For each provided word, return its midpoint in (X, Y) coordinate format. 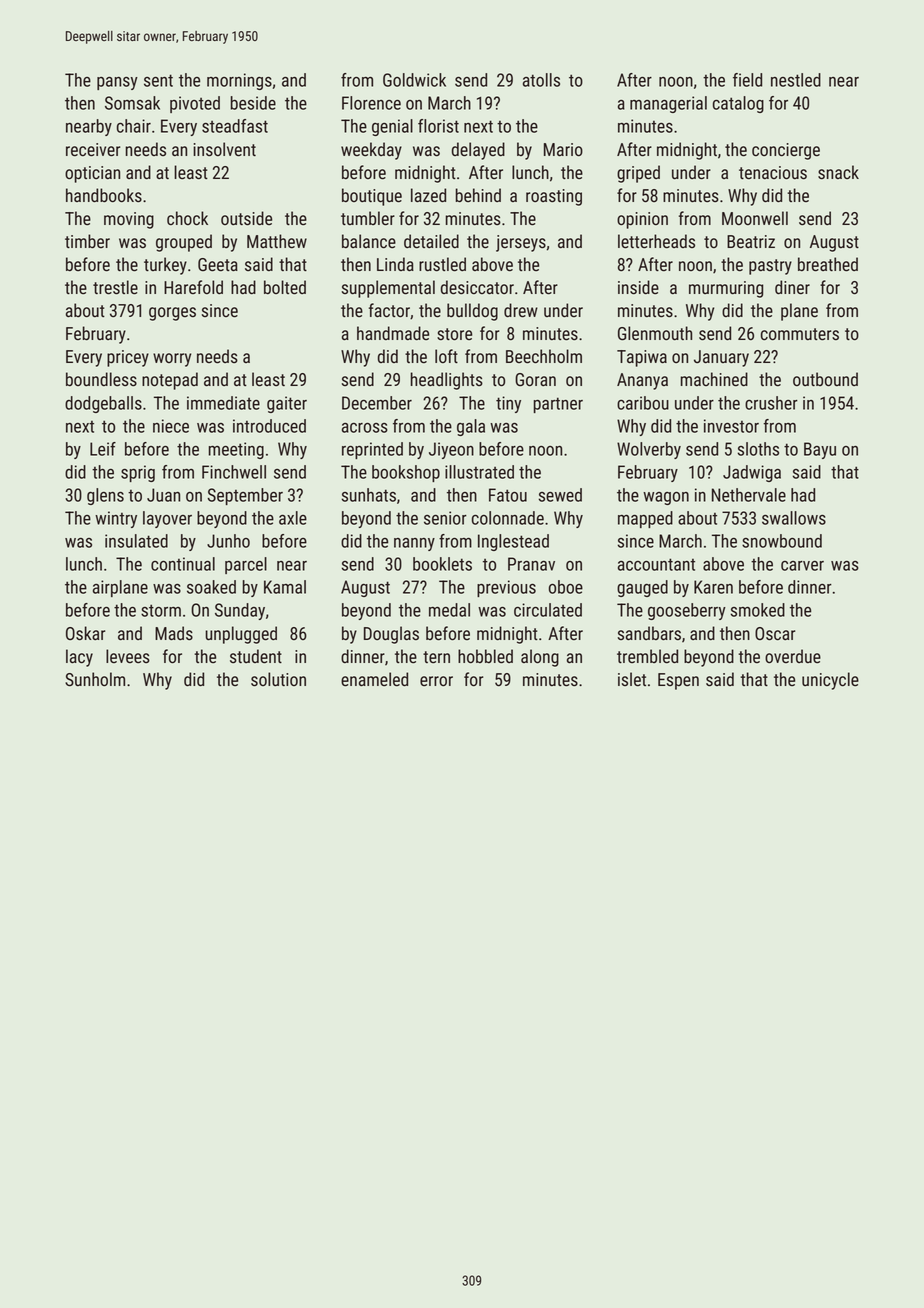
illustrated (479, 472)
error (436, 681)
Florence (371, 103)
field (747, 80)
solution (278, 679)
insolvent (224, 149)
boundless (101, 379)
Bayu (820, 450)
